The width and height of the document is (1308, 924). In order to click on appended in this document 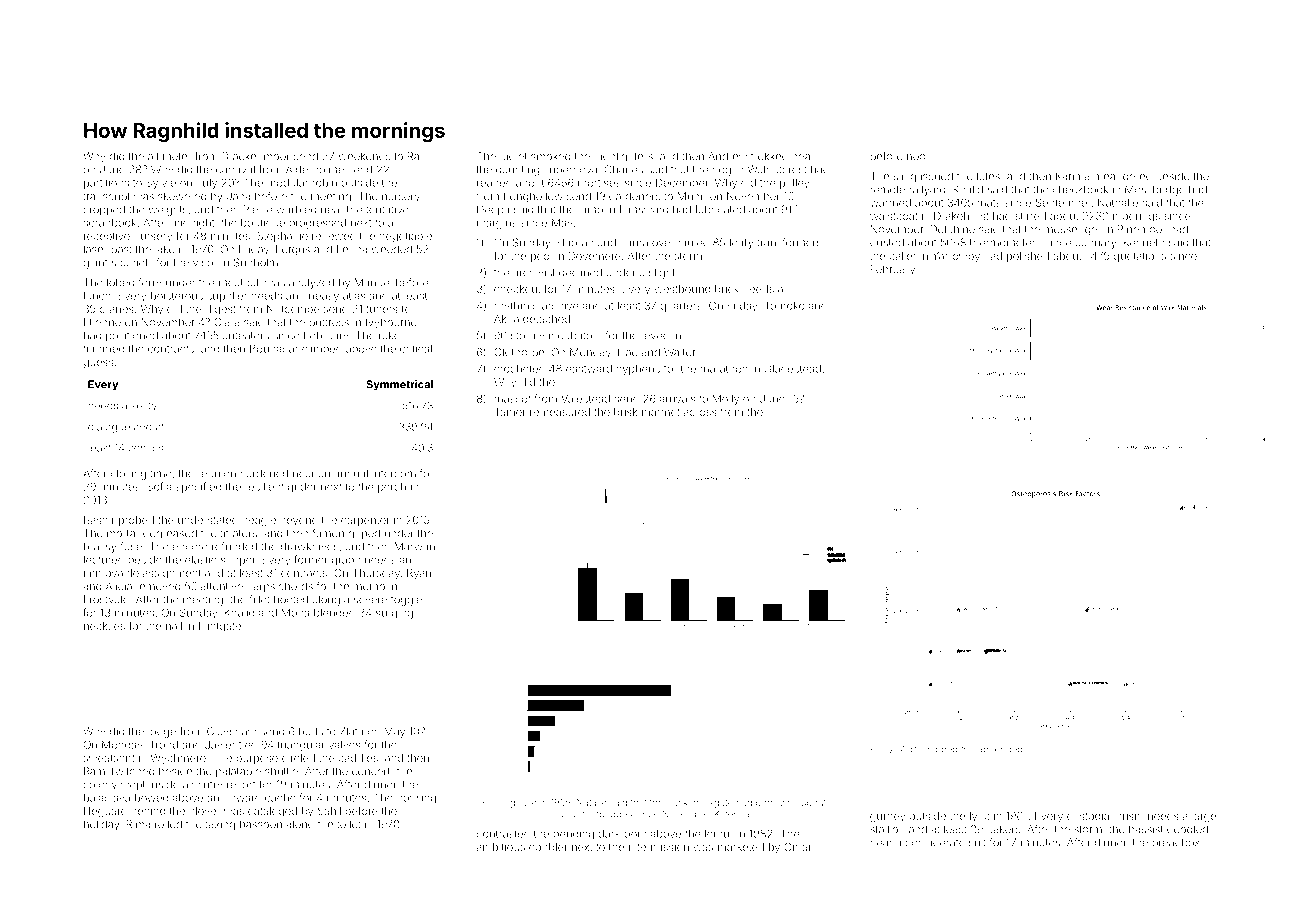, I will do `click(1000, 750)`.
